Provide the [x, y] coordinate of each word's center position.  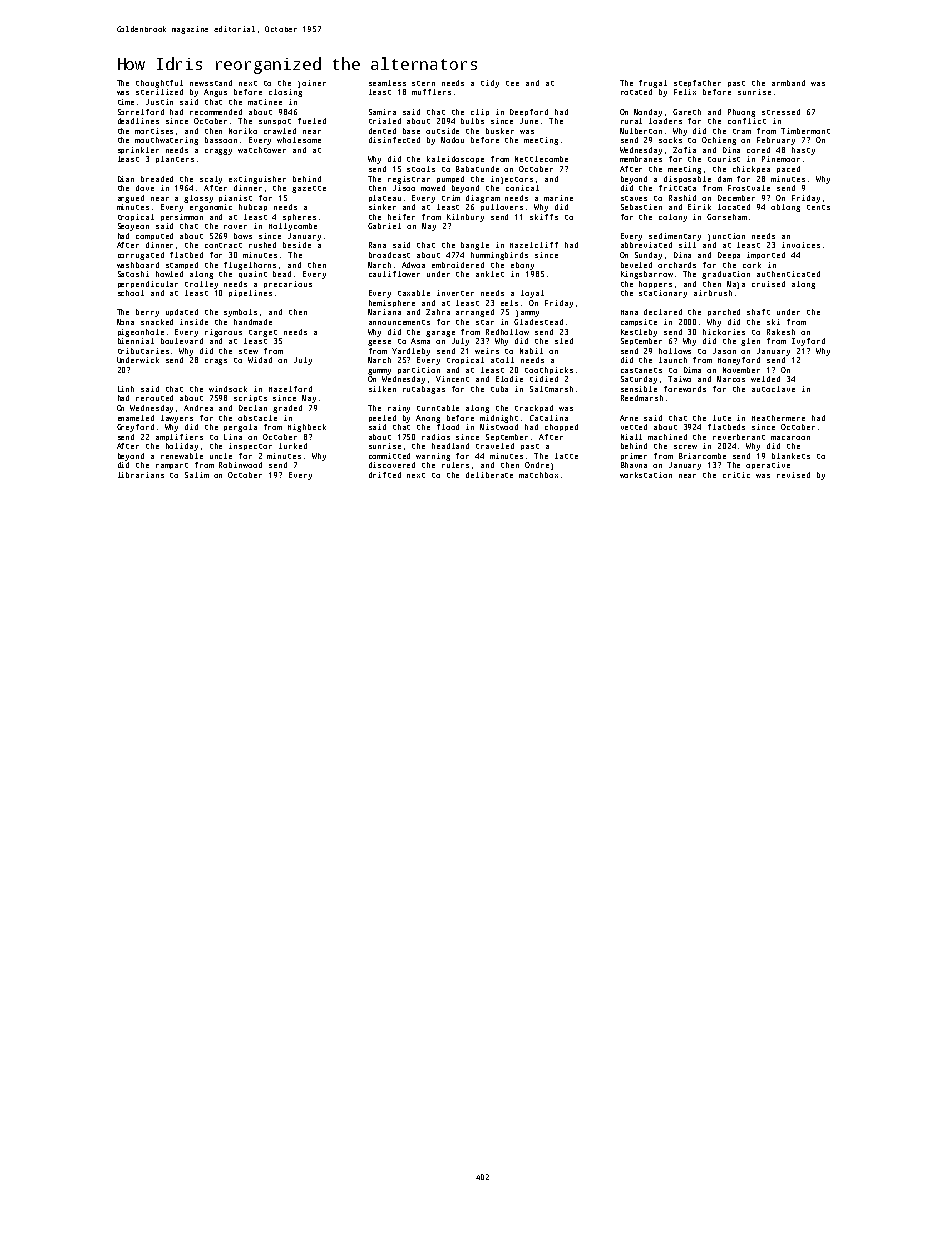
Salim [197, 475]
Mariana [384, 312]
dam [725, 179]
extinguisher [257, 180]
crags [216, 362]
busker [500, 131]
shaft [758, 312]
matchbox [538, 475]
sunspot [275, 122]
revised [793, 475]
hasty [803, 151]
